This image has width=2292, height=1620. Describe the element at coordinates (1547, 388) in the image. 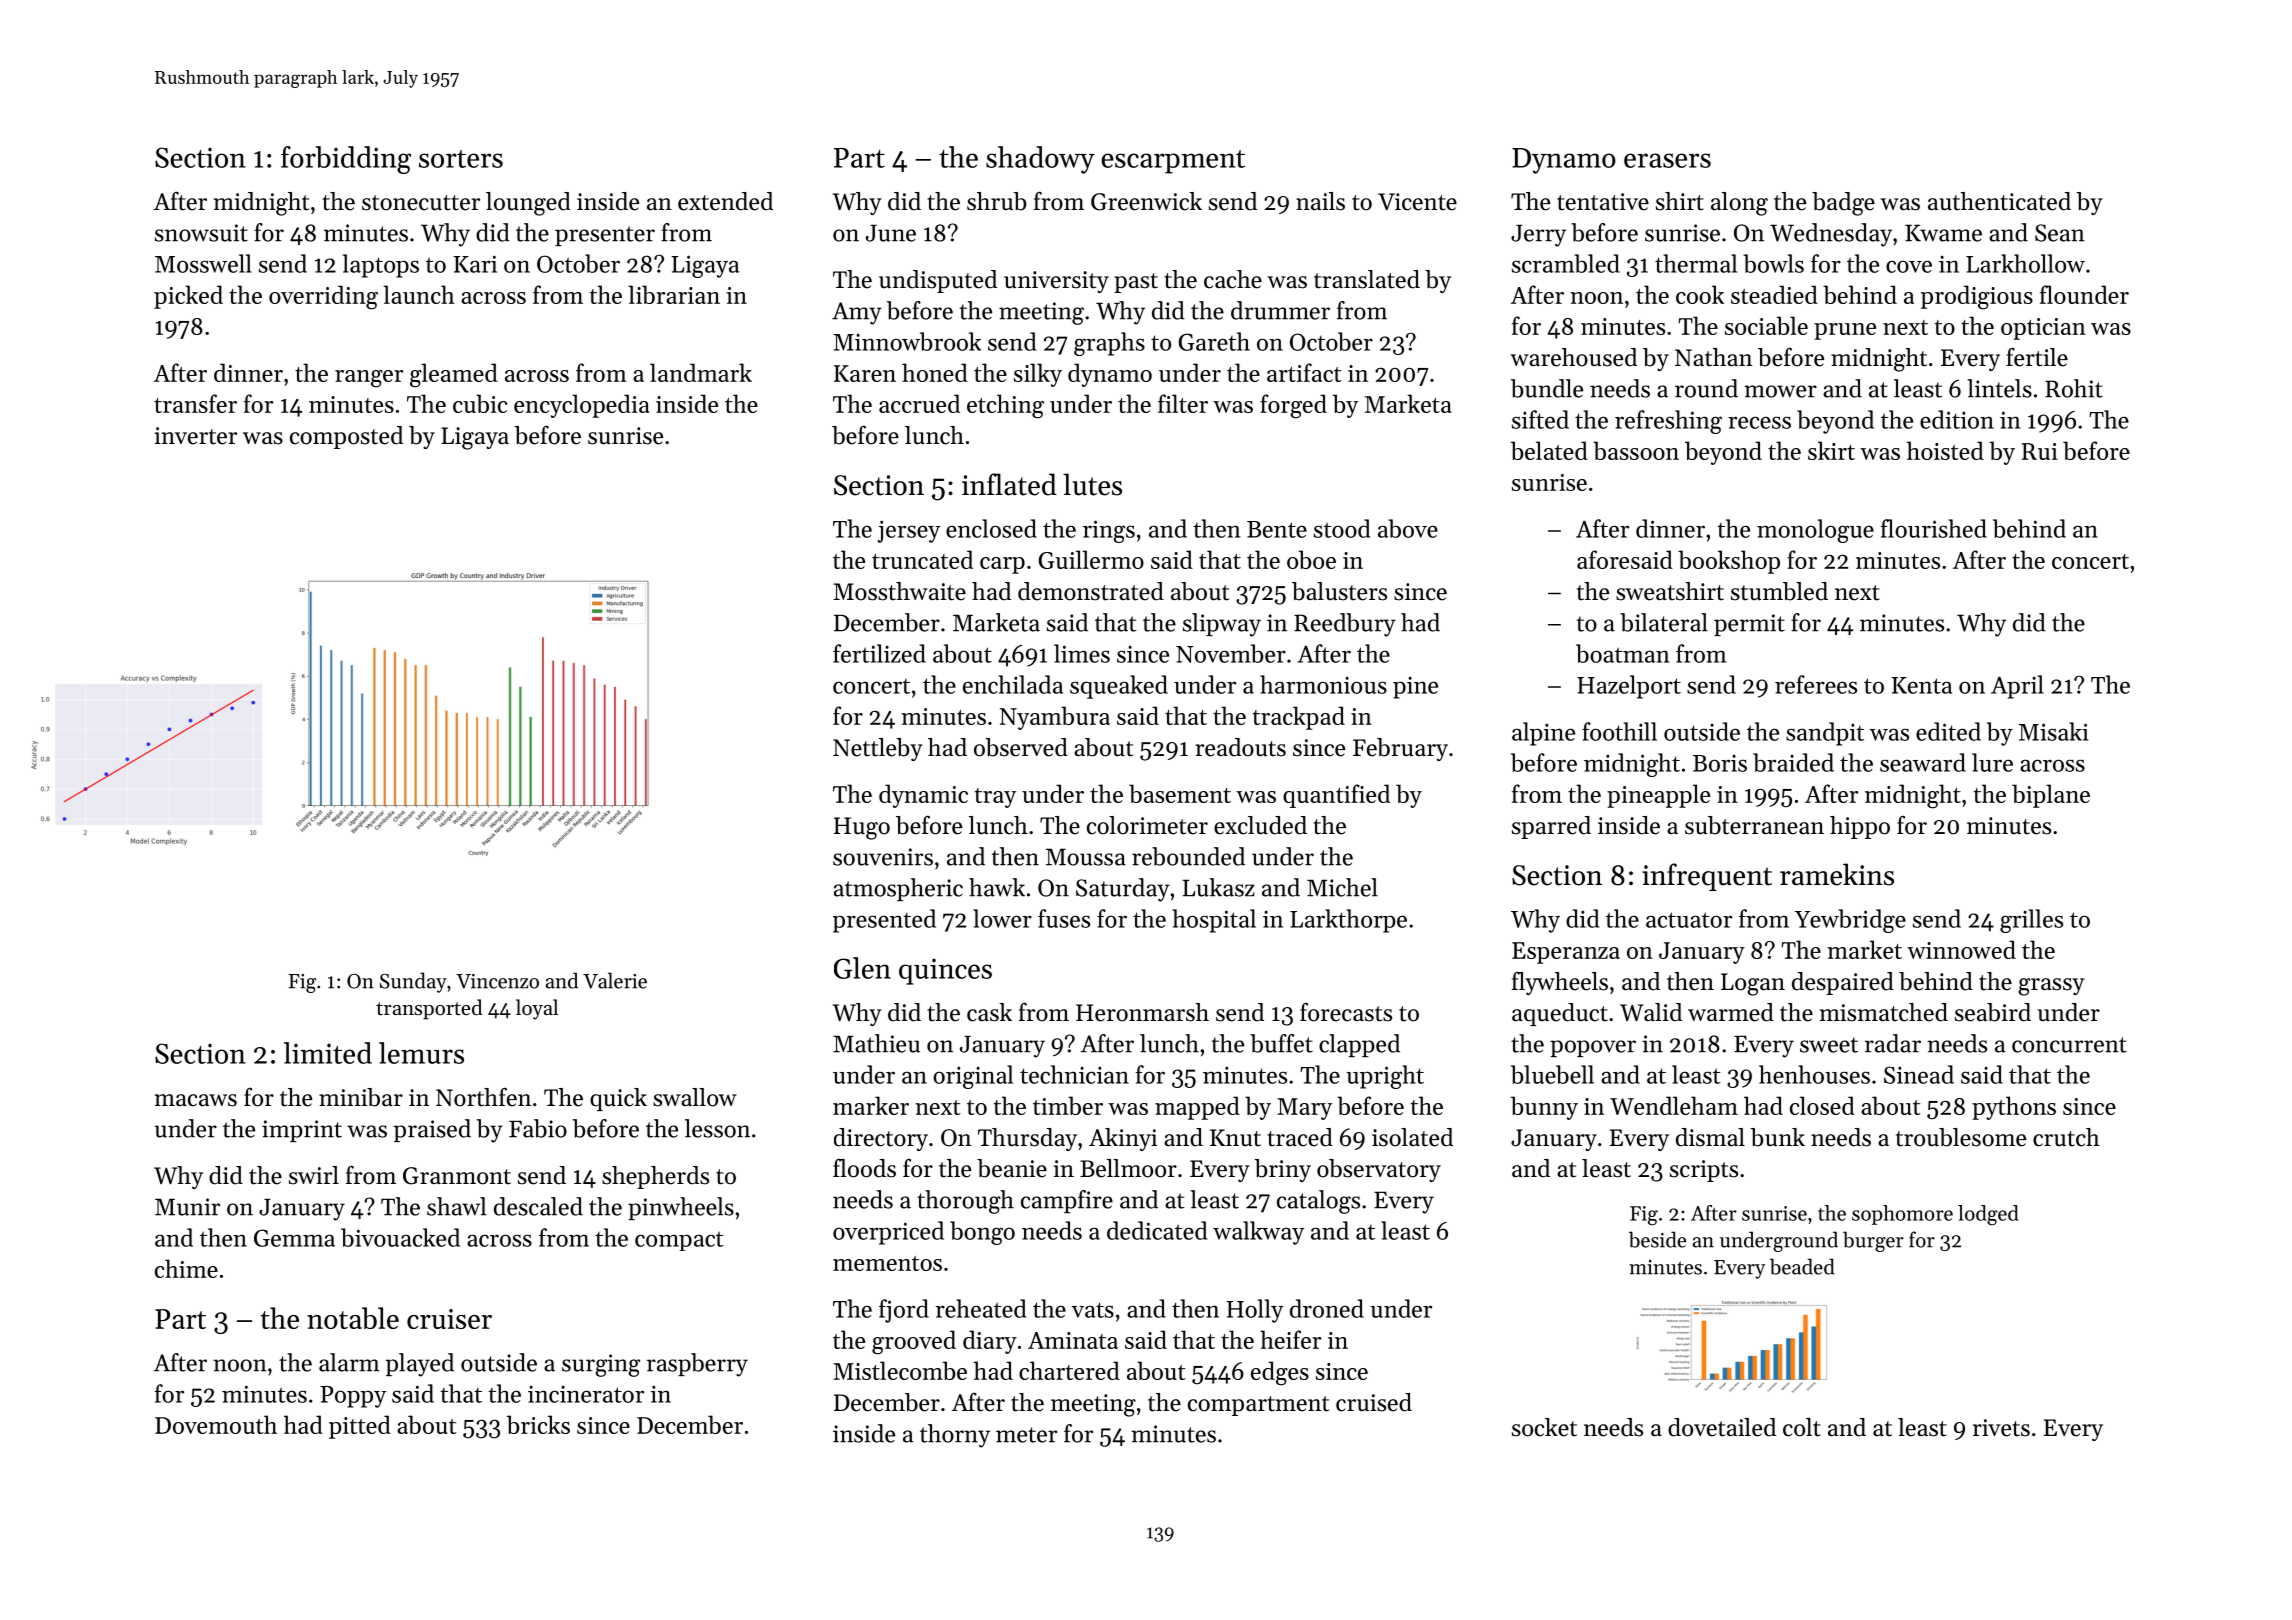

I see `bundle` at that location.
